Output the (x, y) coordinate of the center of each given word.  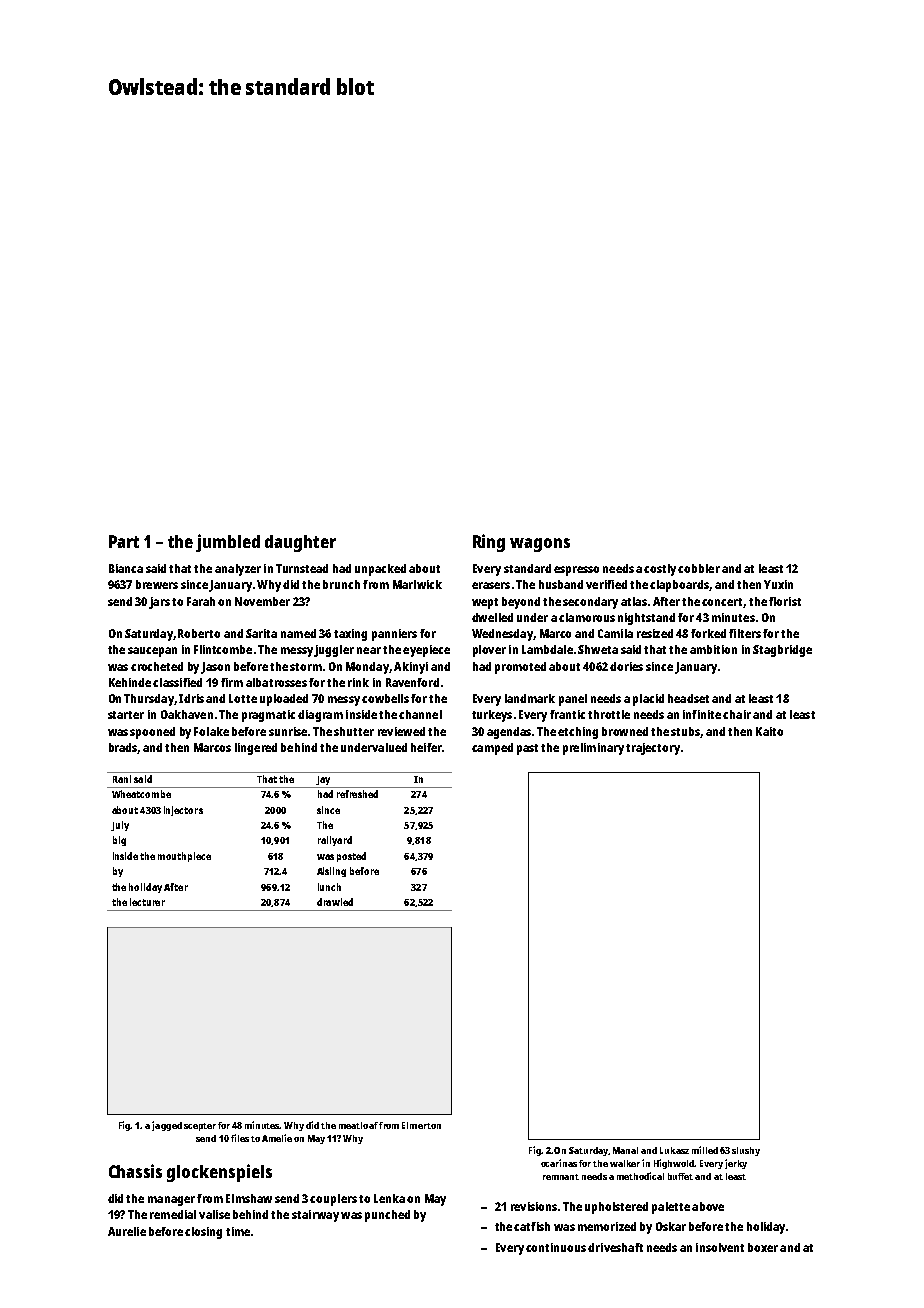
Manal (625, 1150)
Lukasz (674, 1150)
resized (655, 633)
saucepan (152, 652)
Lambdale (547, 649)
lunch (329, 887)
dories (626, 666)
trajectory (653, 749)
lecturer (147, 902)
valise (214, 1214)
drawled (335, 902)
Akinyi (411, 668)
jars (159, 603)
